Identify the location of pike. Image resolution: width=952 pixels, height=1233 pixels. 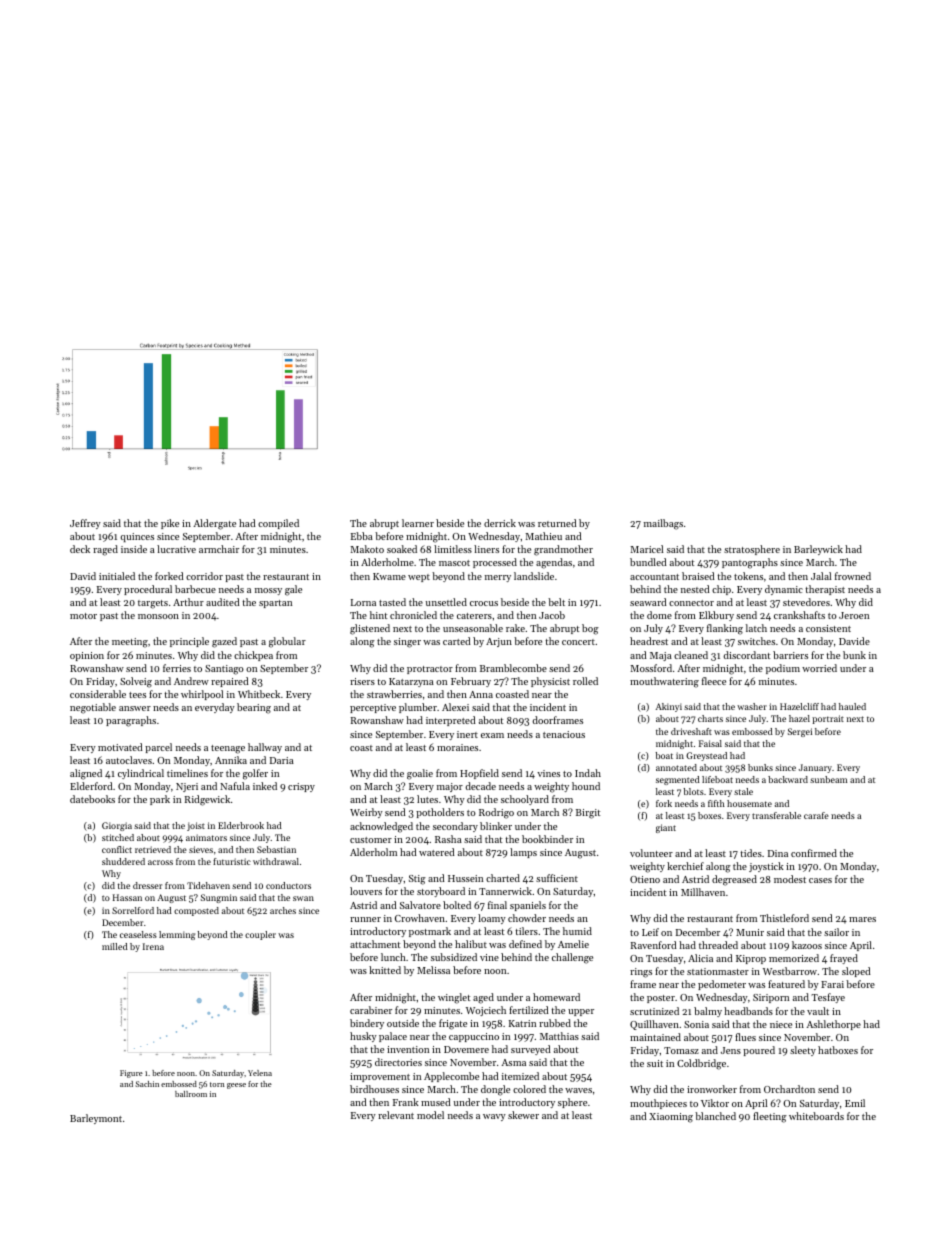
(170, 524).
